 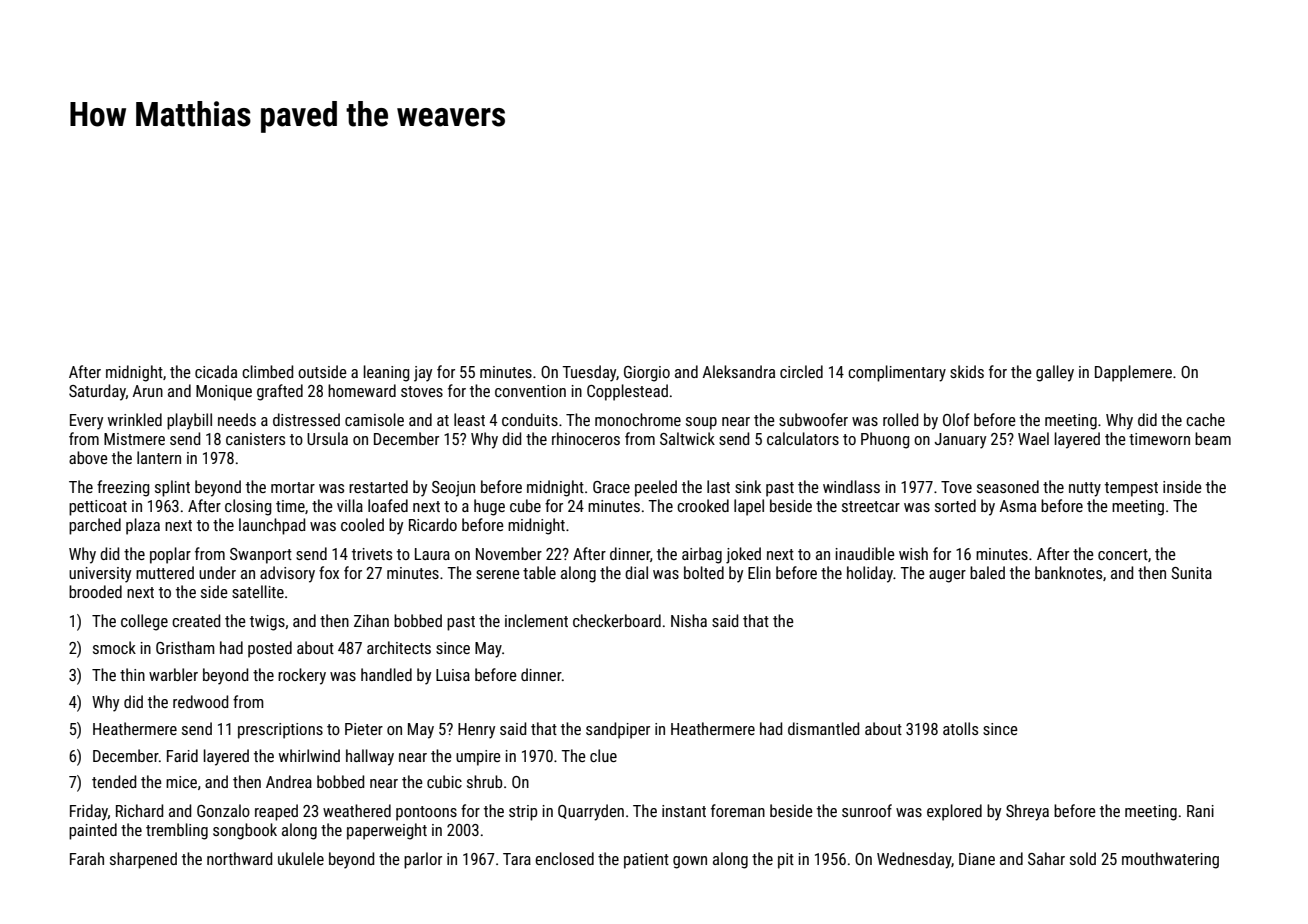 I want to click on Rani, so click(x=1200, y=811).
